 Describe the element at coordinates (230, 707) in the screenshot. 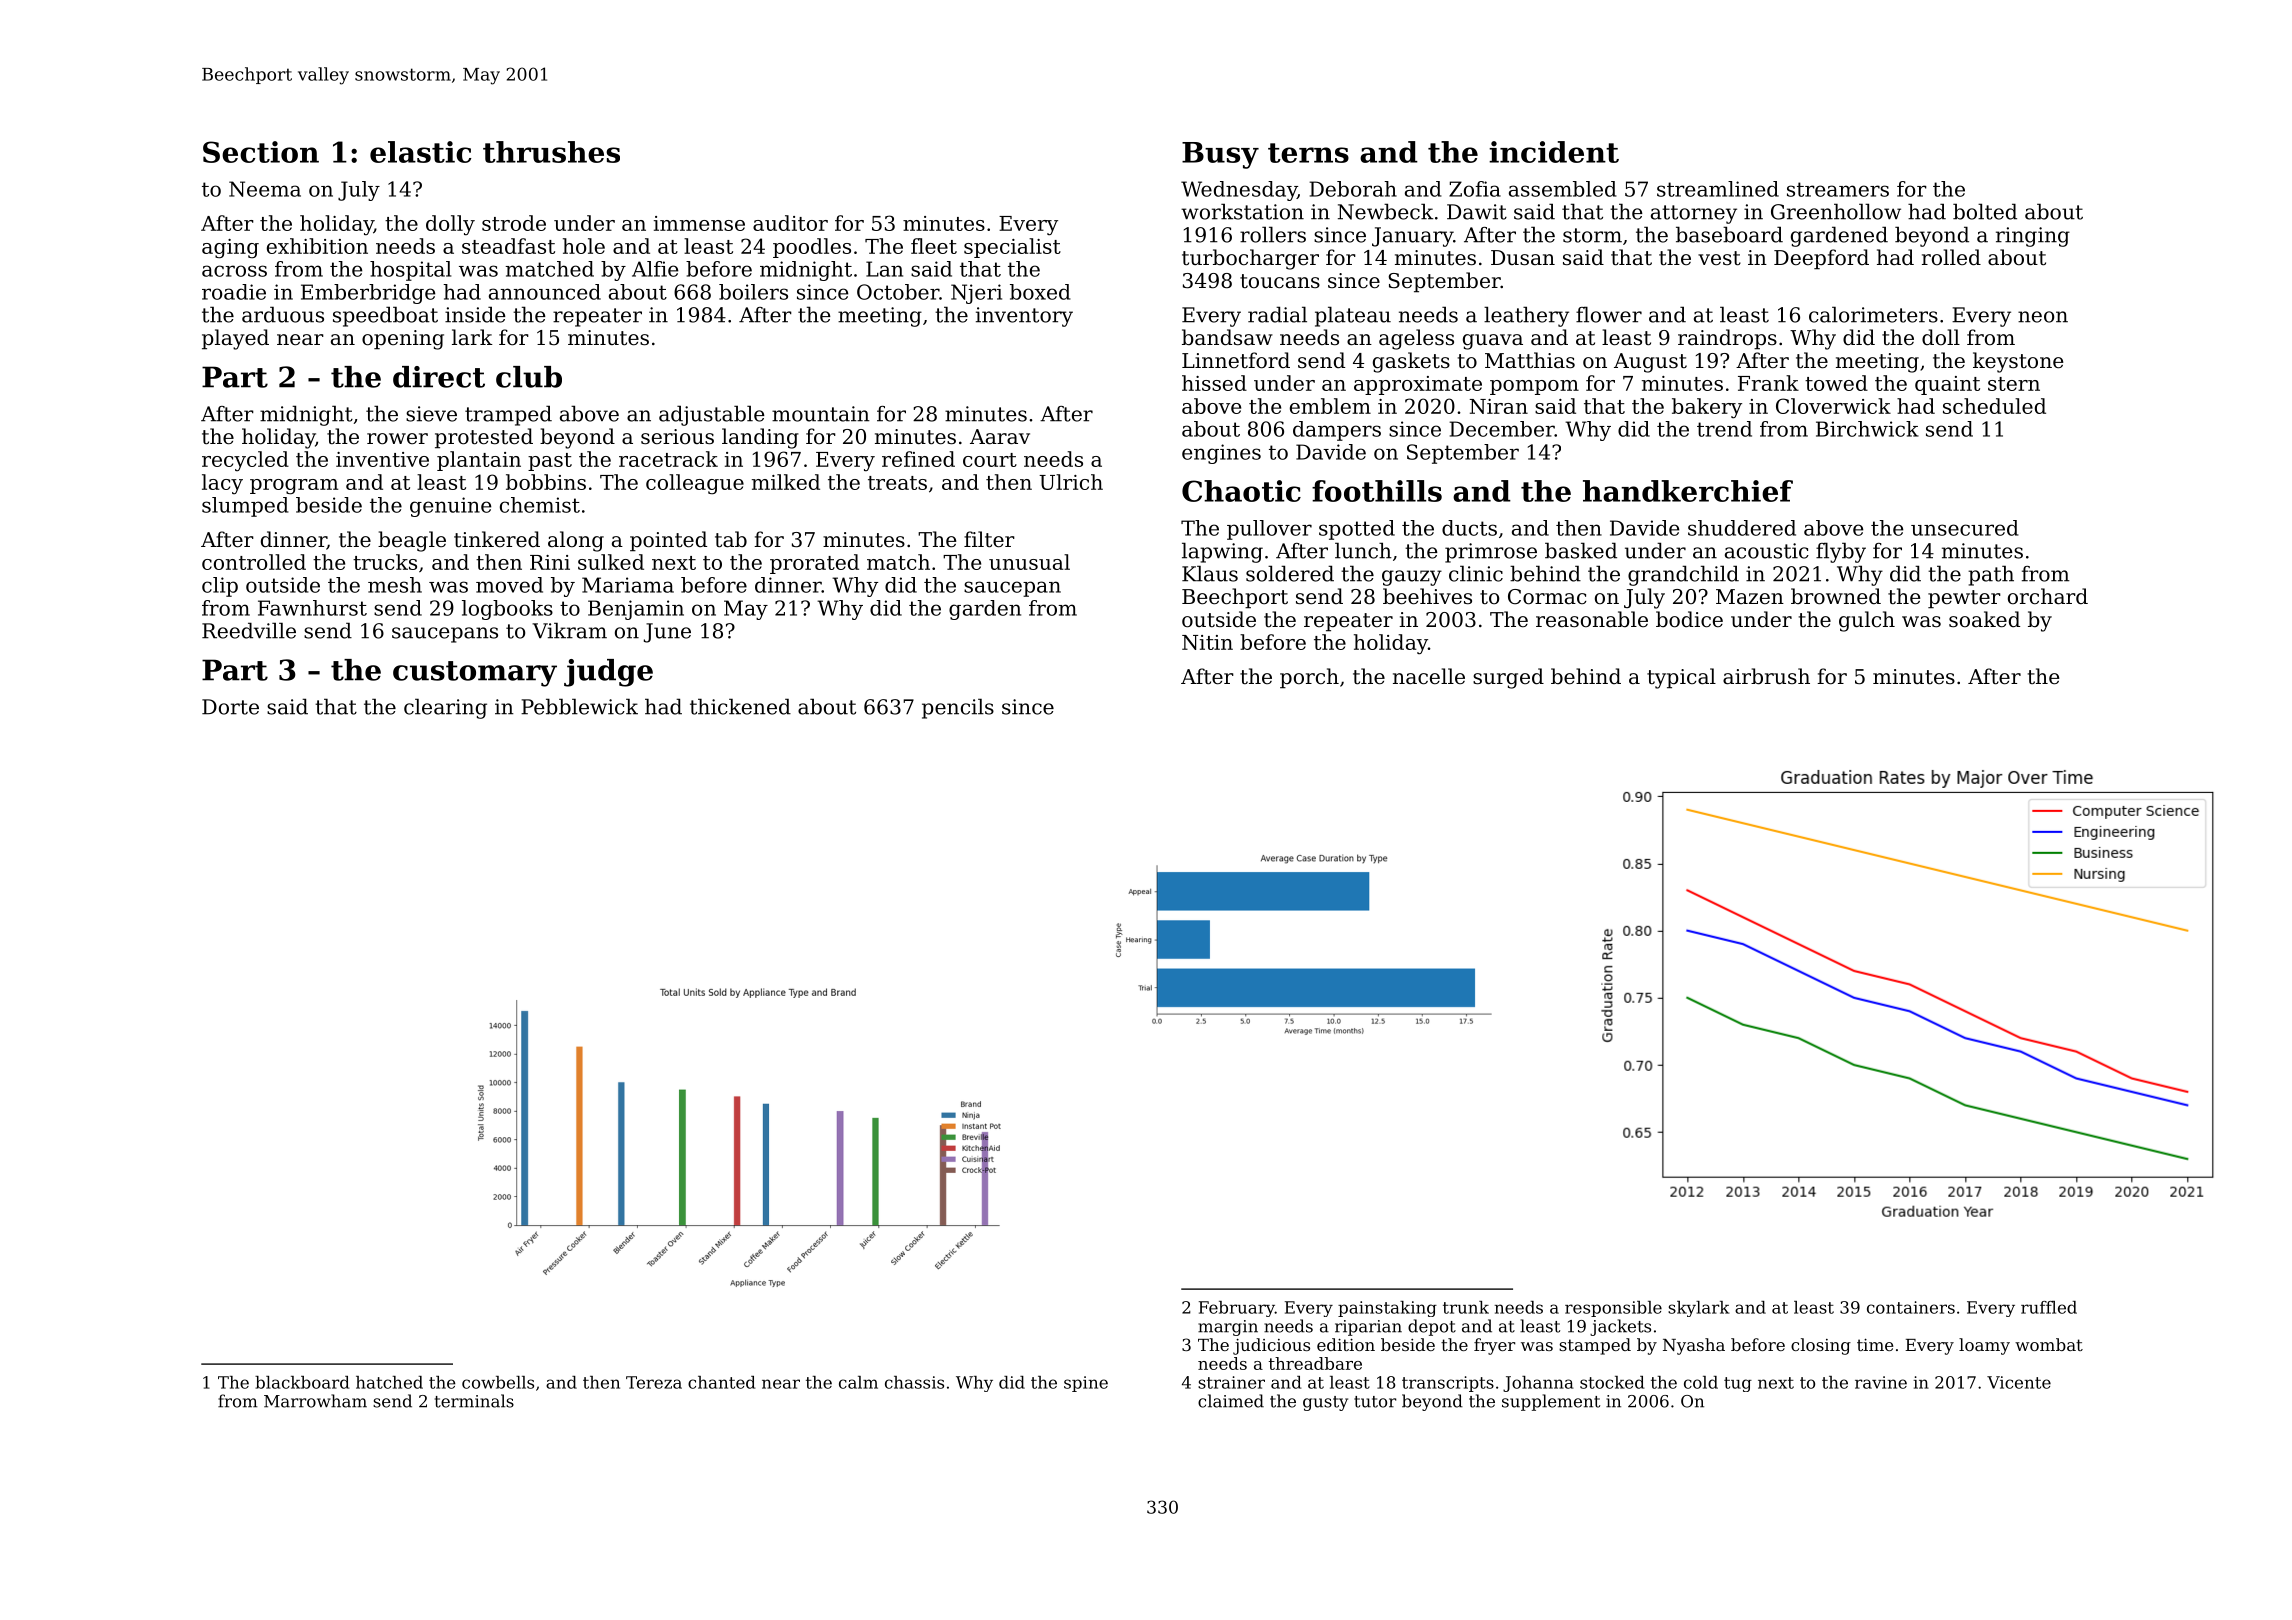

I see `Dorte` at that location.
